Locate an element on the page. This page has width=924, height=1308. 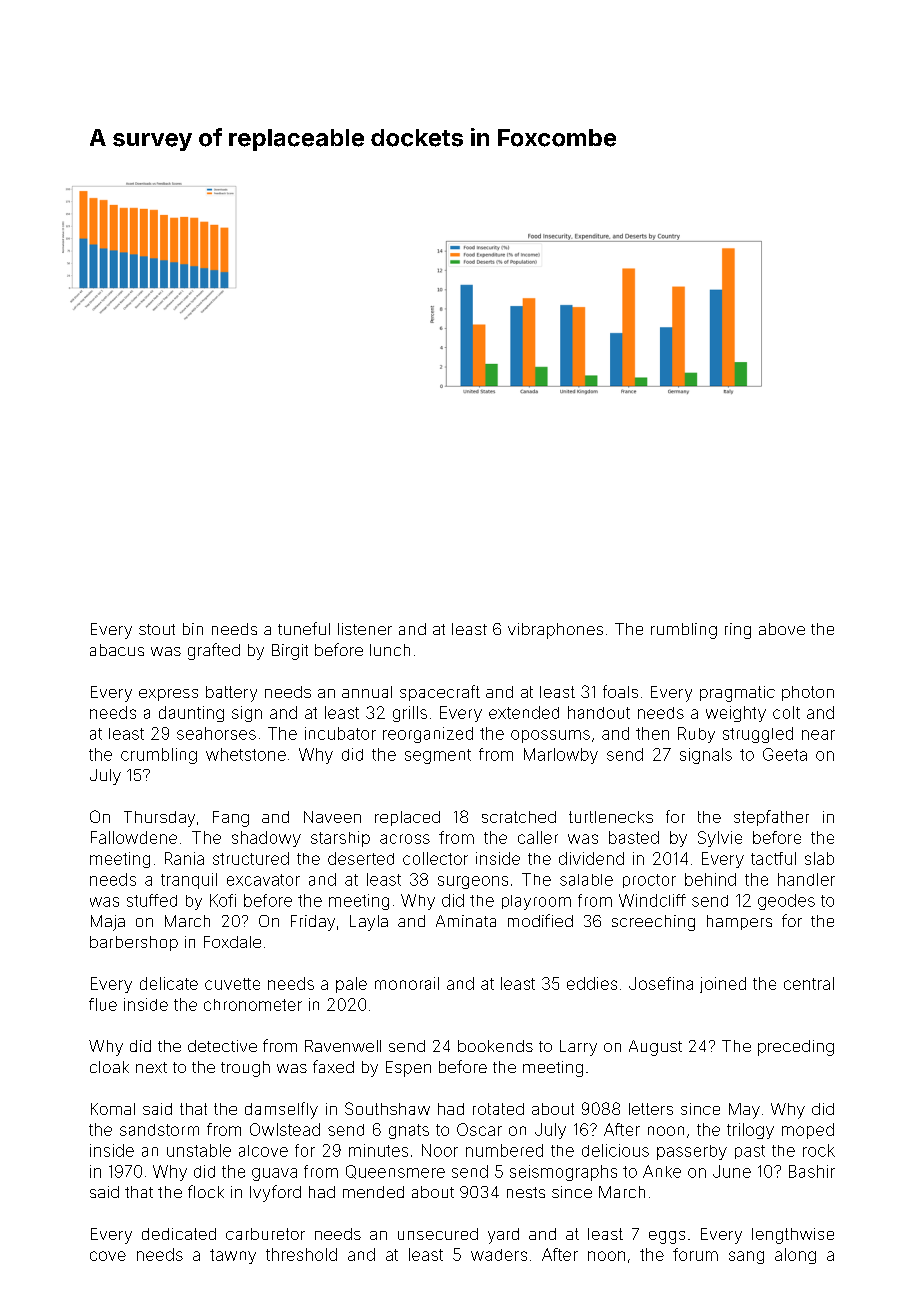
above is located at coordinates (782, 629).
